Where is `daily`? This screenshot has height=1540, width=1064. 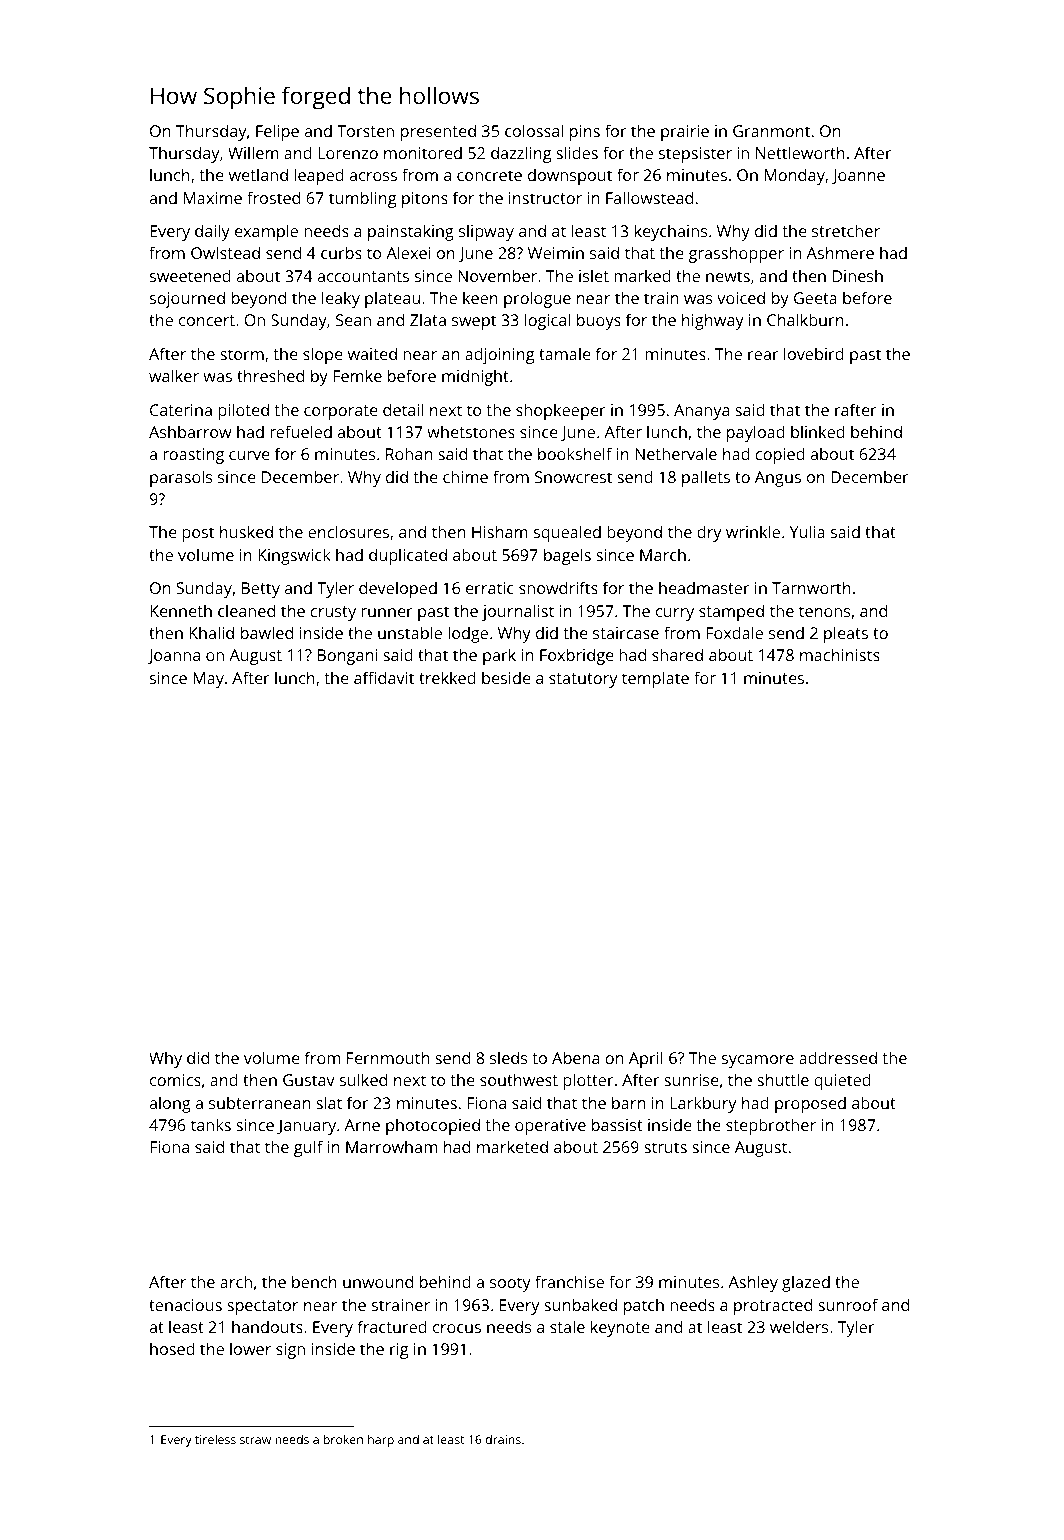
daily is located at coordinates (212, 232).
